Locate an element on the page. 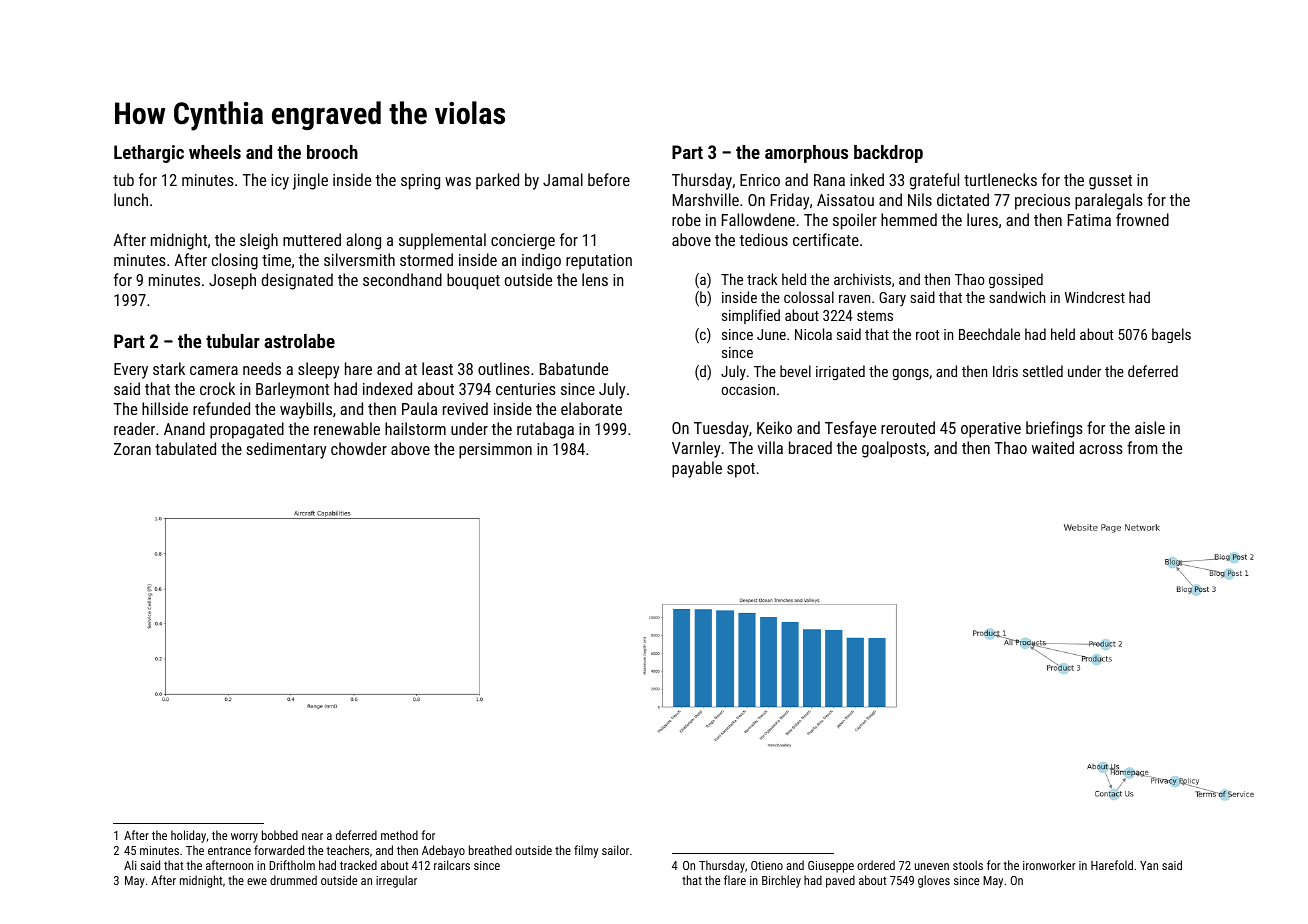 The width and height of the page is (1308, 924). Zoran is located at coordinates (132, 449).
